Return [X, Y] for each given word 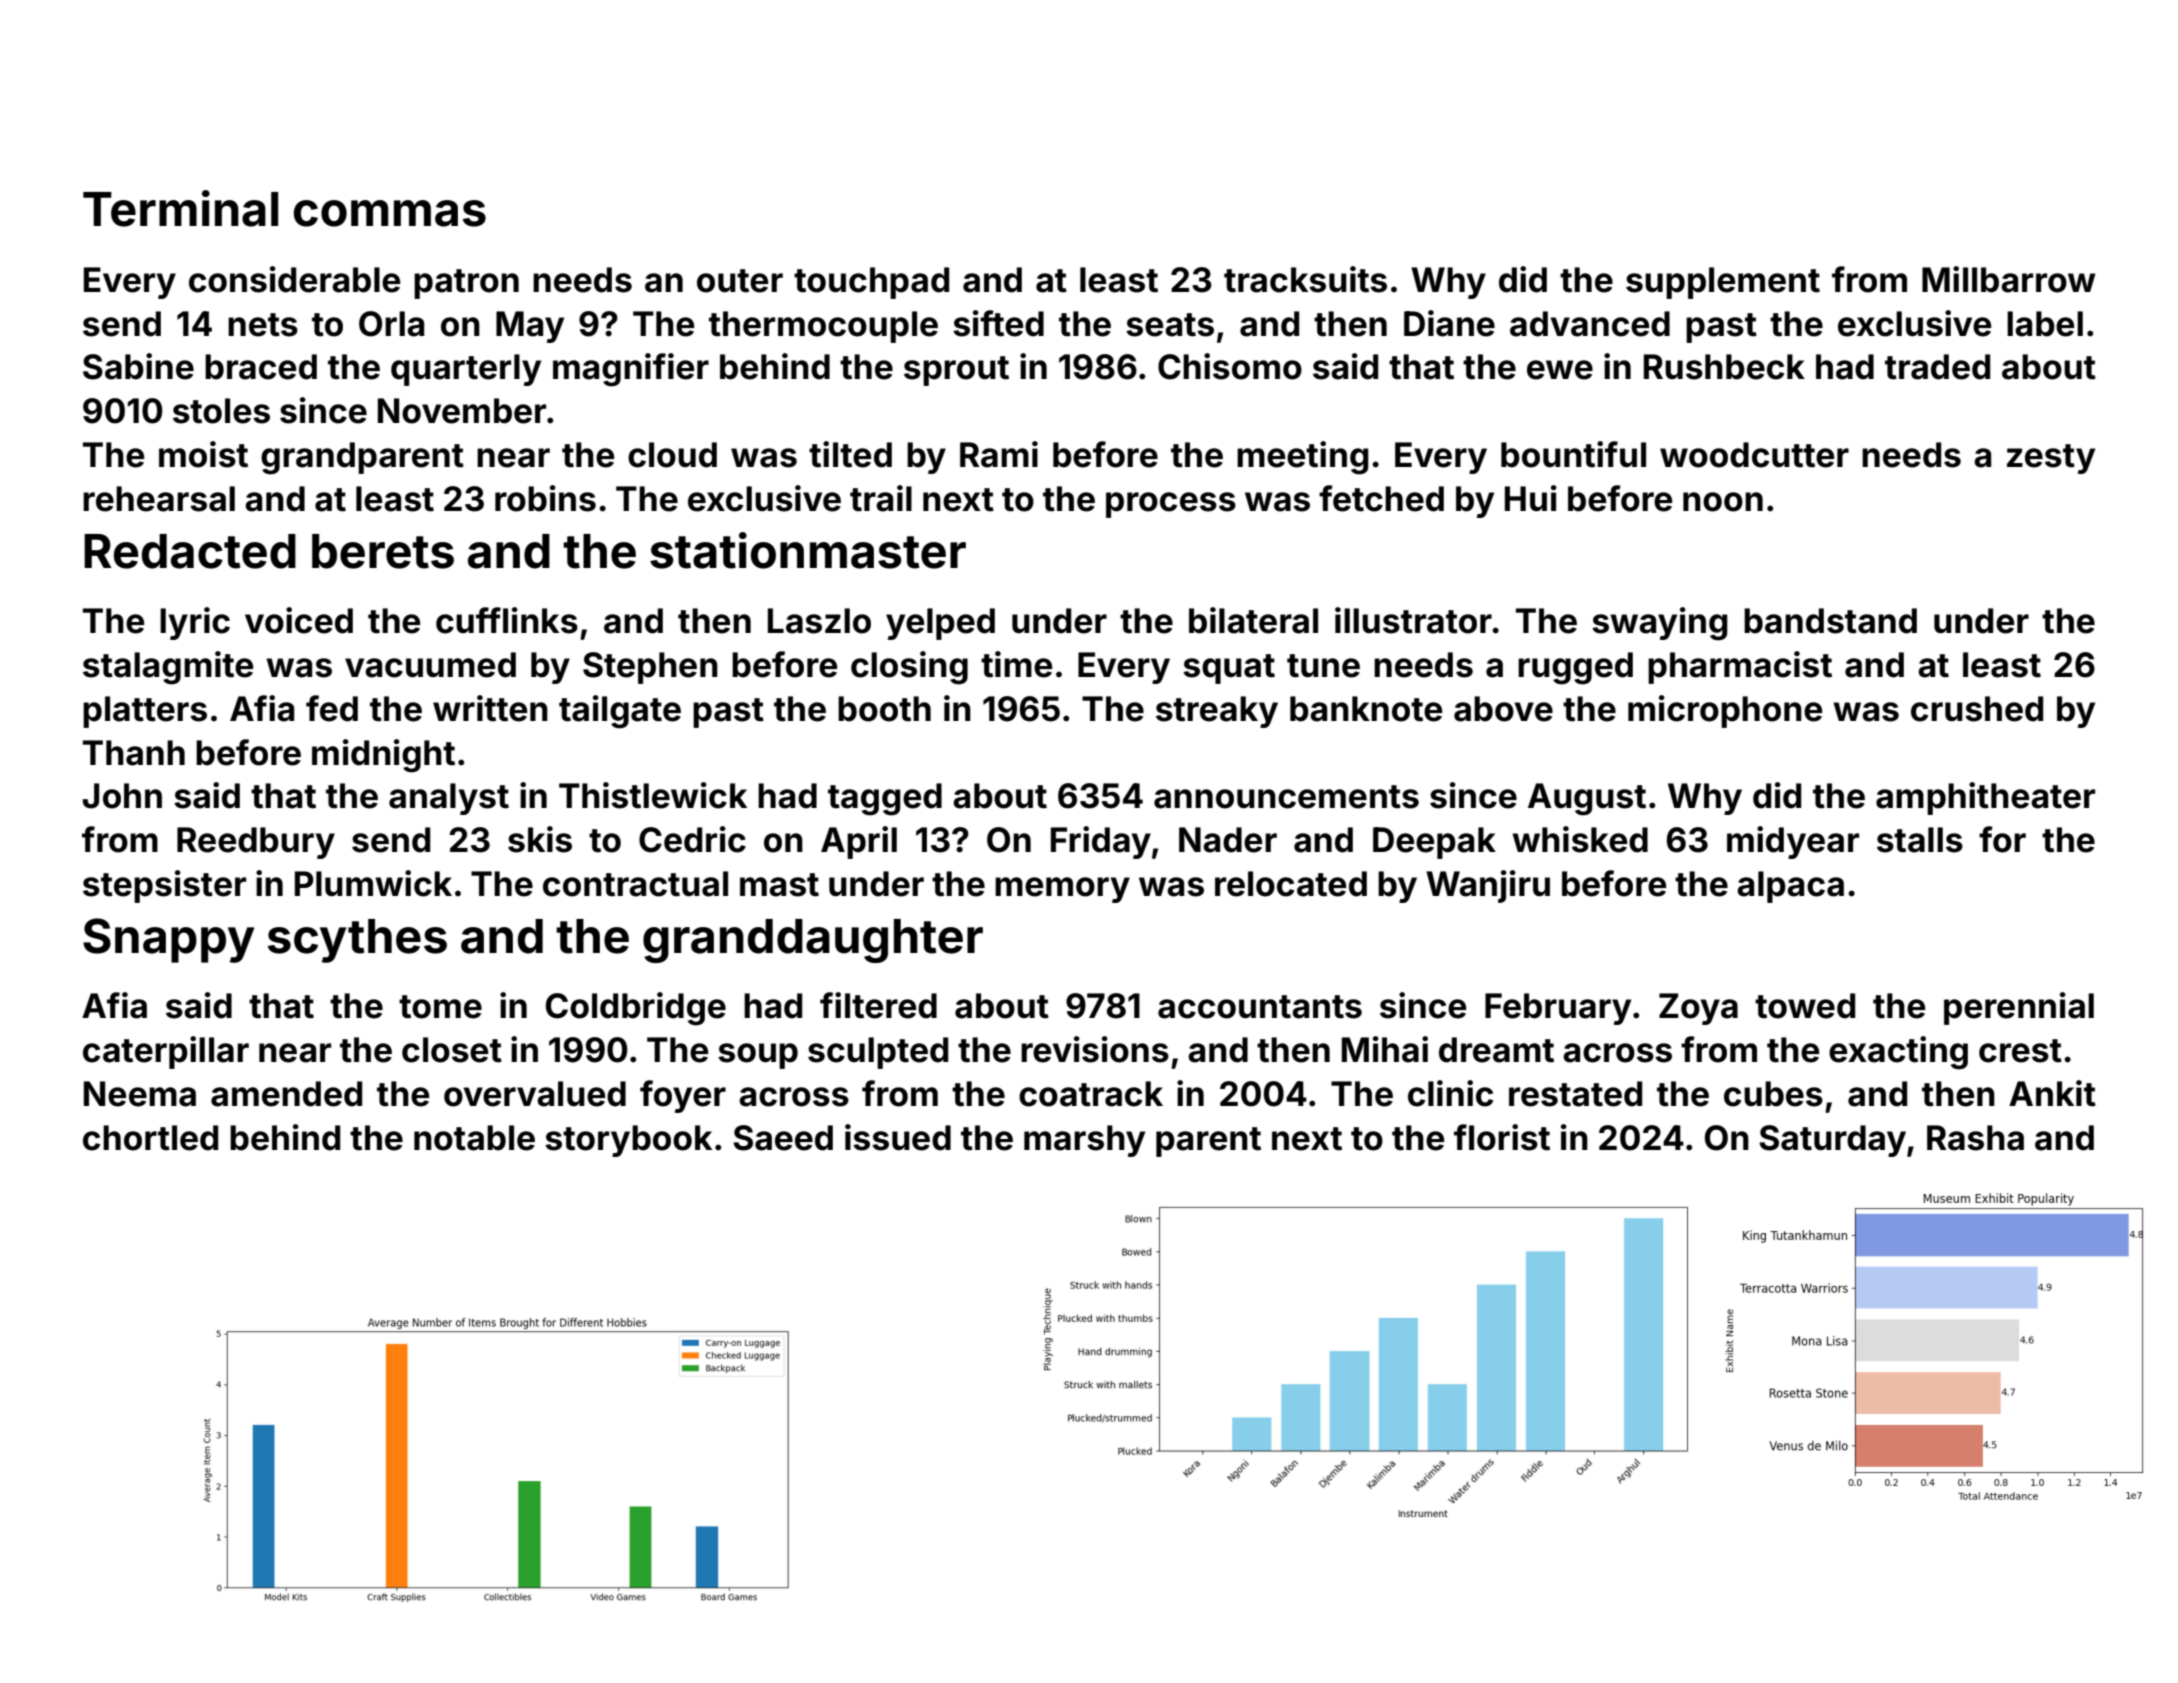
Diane [1449, 323]
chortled [150, 1138]
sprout [956, 371]
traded [1937, 367]
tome [440, 1007]
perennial [2019, 1008]
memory [1062, 890]
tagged [885, 799]
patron [466, 284]
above [1503, 709]
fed [332, 708]
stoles [221, 411]
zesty [2051, 459]
